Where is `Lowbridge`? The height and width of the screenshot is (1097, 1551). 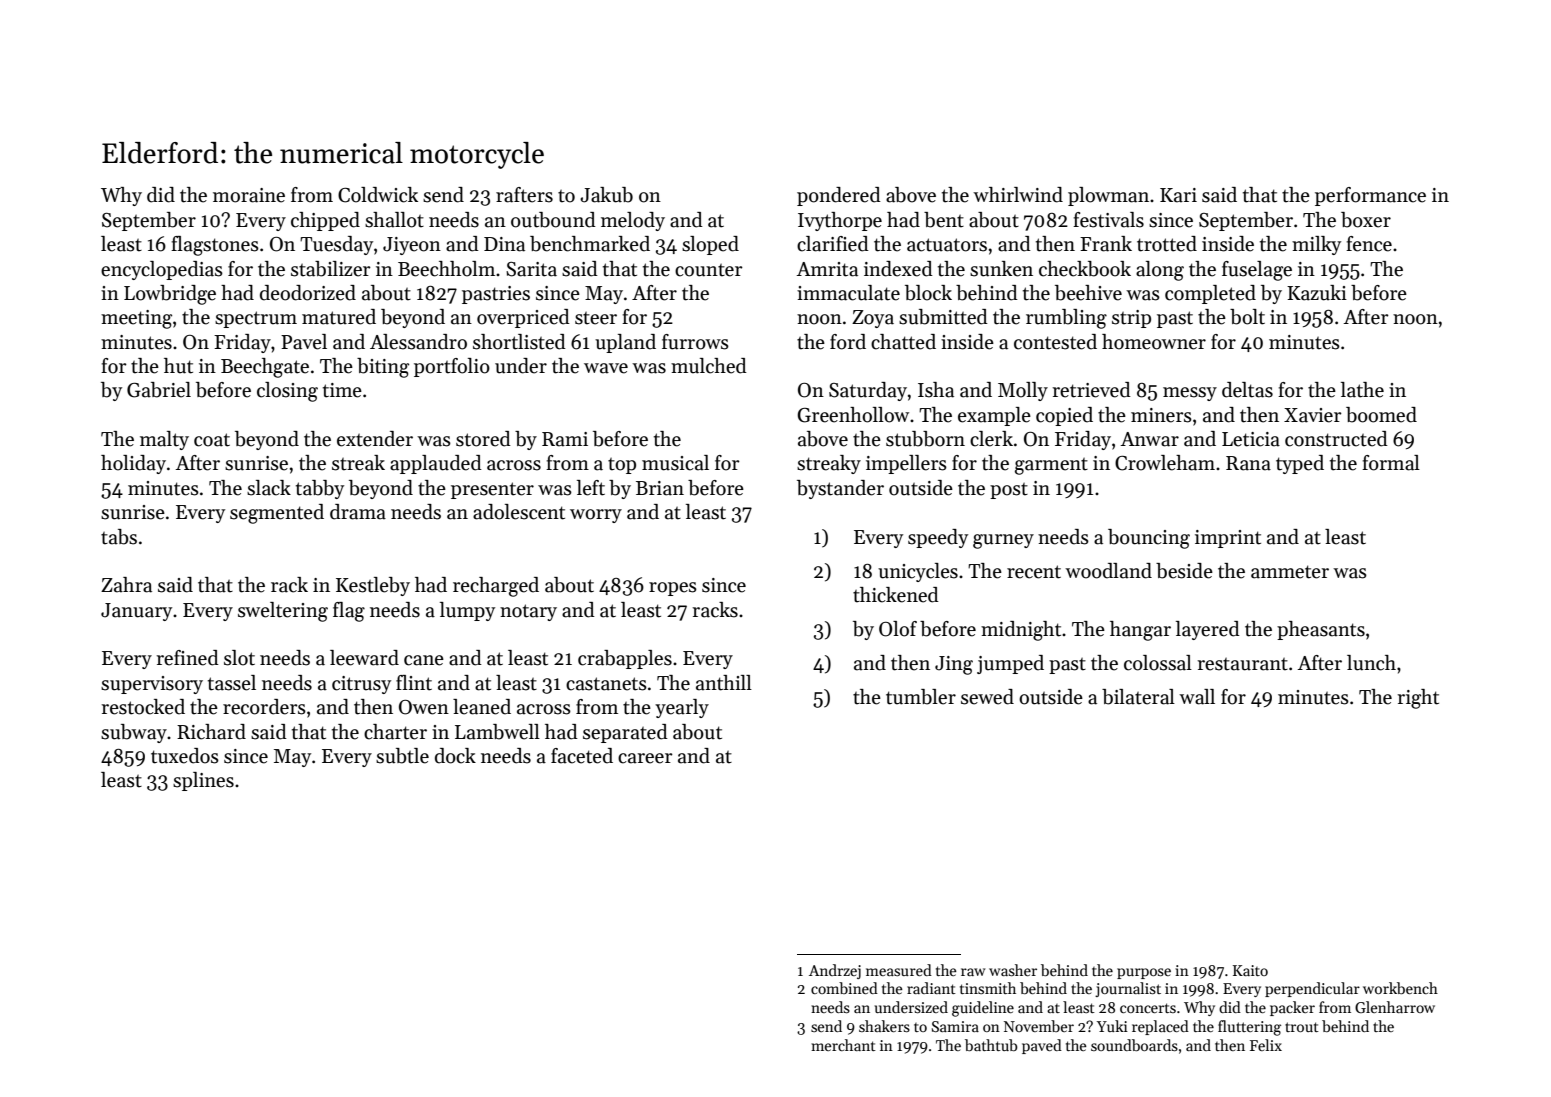
Lowbridge is located at coordinates (170, 295).
